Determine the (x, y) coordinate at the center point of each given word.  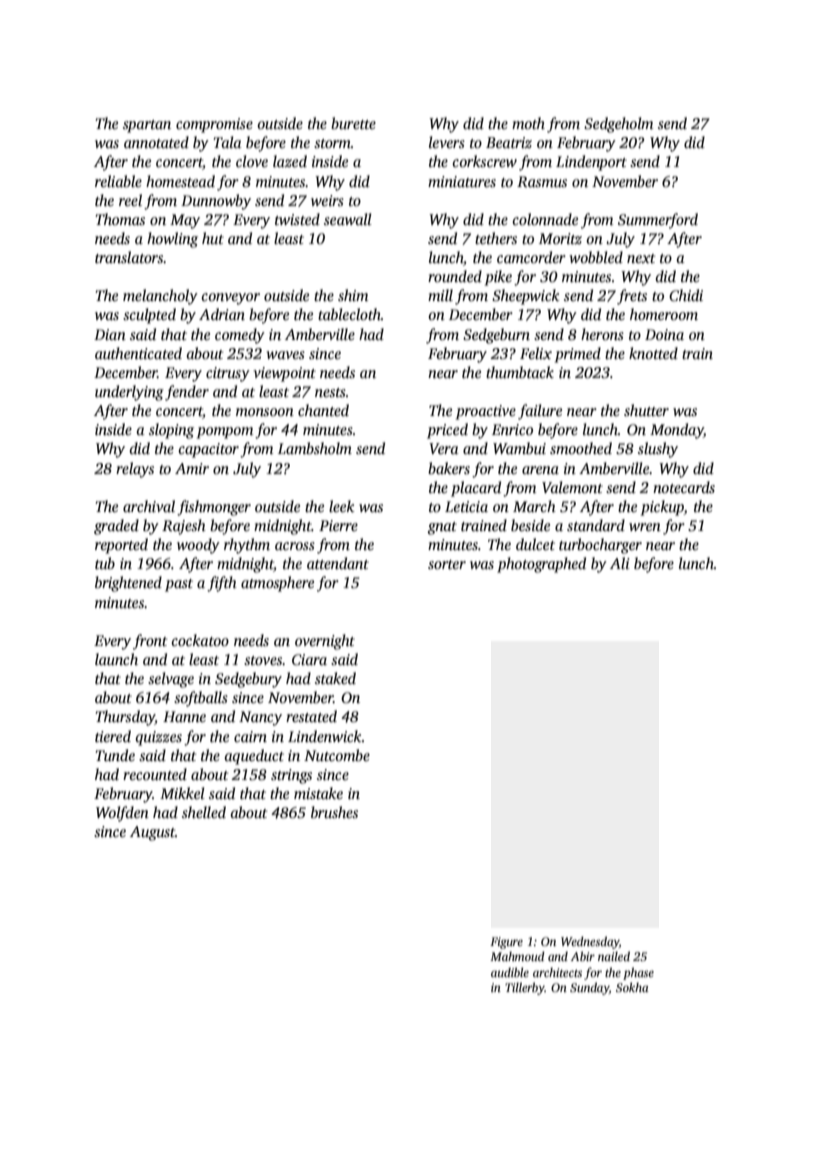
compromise (214, 125)
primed (578, 355)
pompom (225, 433)
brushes (334, 812)
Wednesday (590, 942)
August (152, 833)
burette (353, 123)
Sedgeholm (618, 125)
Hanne (184, 716)
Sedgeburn (496, 336)
